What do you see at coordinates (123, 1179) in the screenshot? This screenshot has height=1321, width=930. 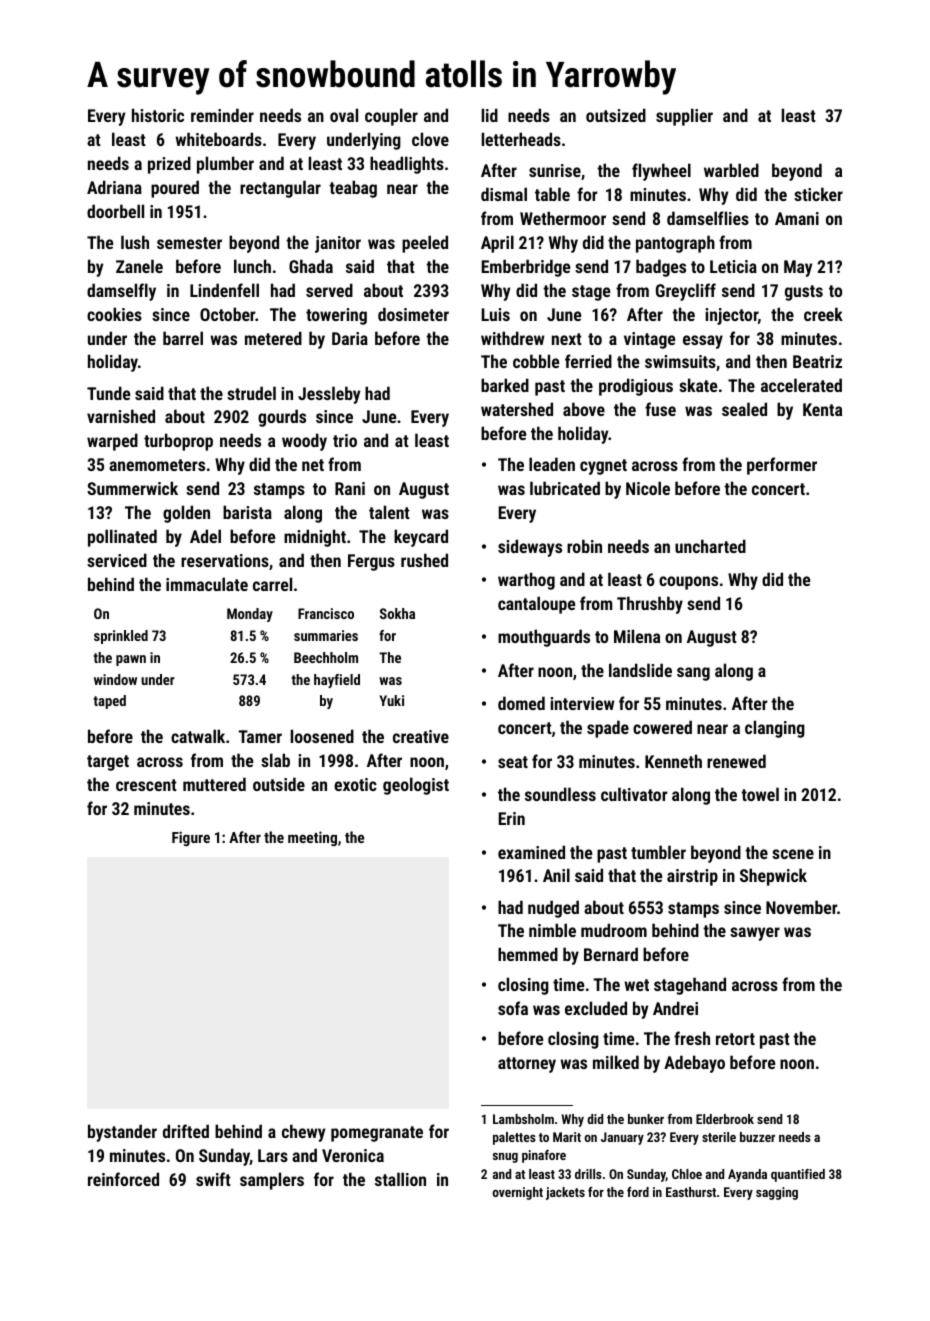 I see `reinforced` at bounding box center [123, 1179].
